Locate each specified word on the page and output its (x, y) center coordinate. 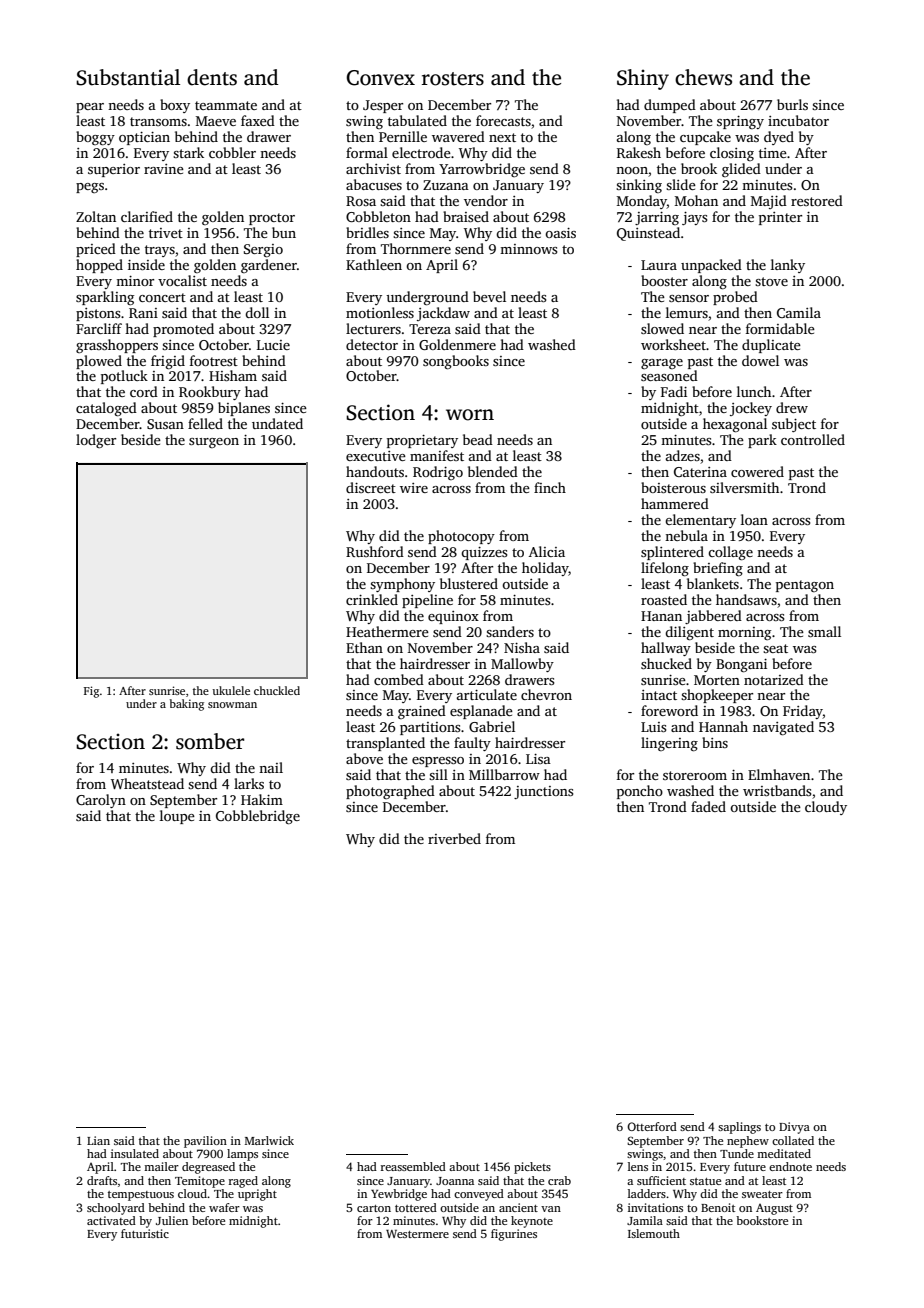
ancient (518, 1207)
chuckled (277, 690)
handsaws (746, 599)
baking (187, 705)
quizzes (484, 553)
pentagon (805, 586)
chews (703, 77)
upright (257, 1195)
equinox (453, 617)
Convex (380, 78)
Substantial (128, 77)
